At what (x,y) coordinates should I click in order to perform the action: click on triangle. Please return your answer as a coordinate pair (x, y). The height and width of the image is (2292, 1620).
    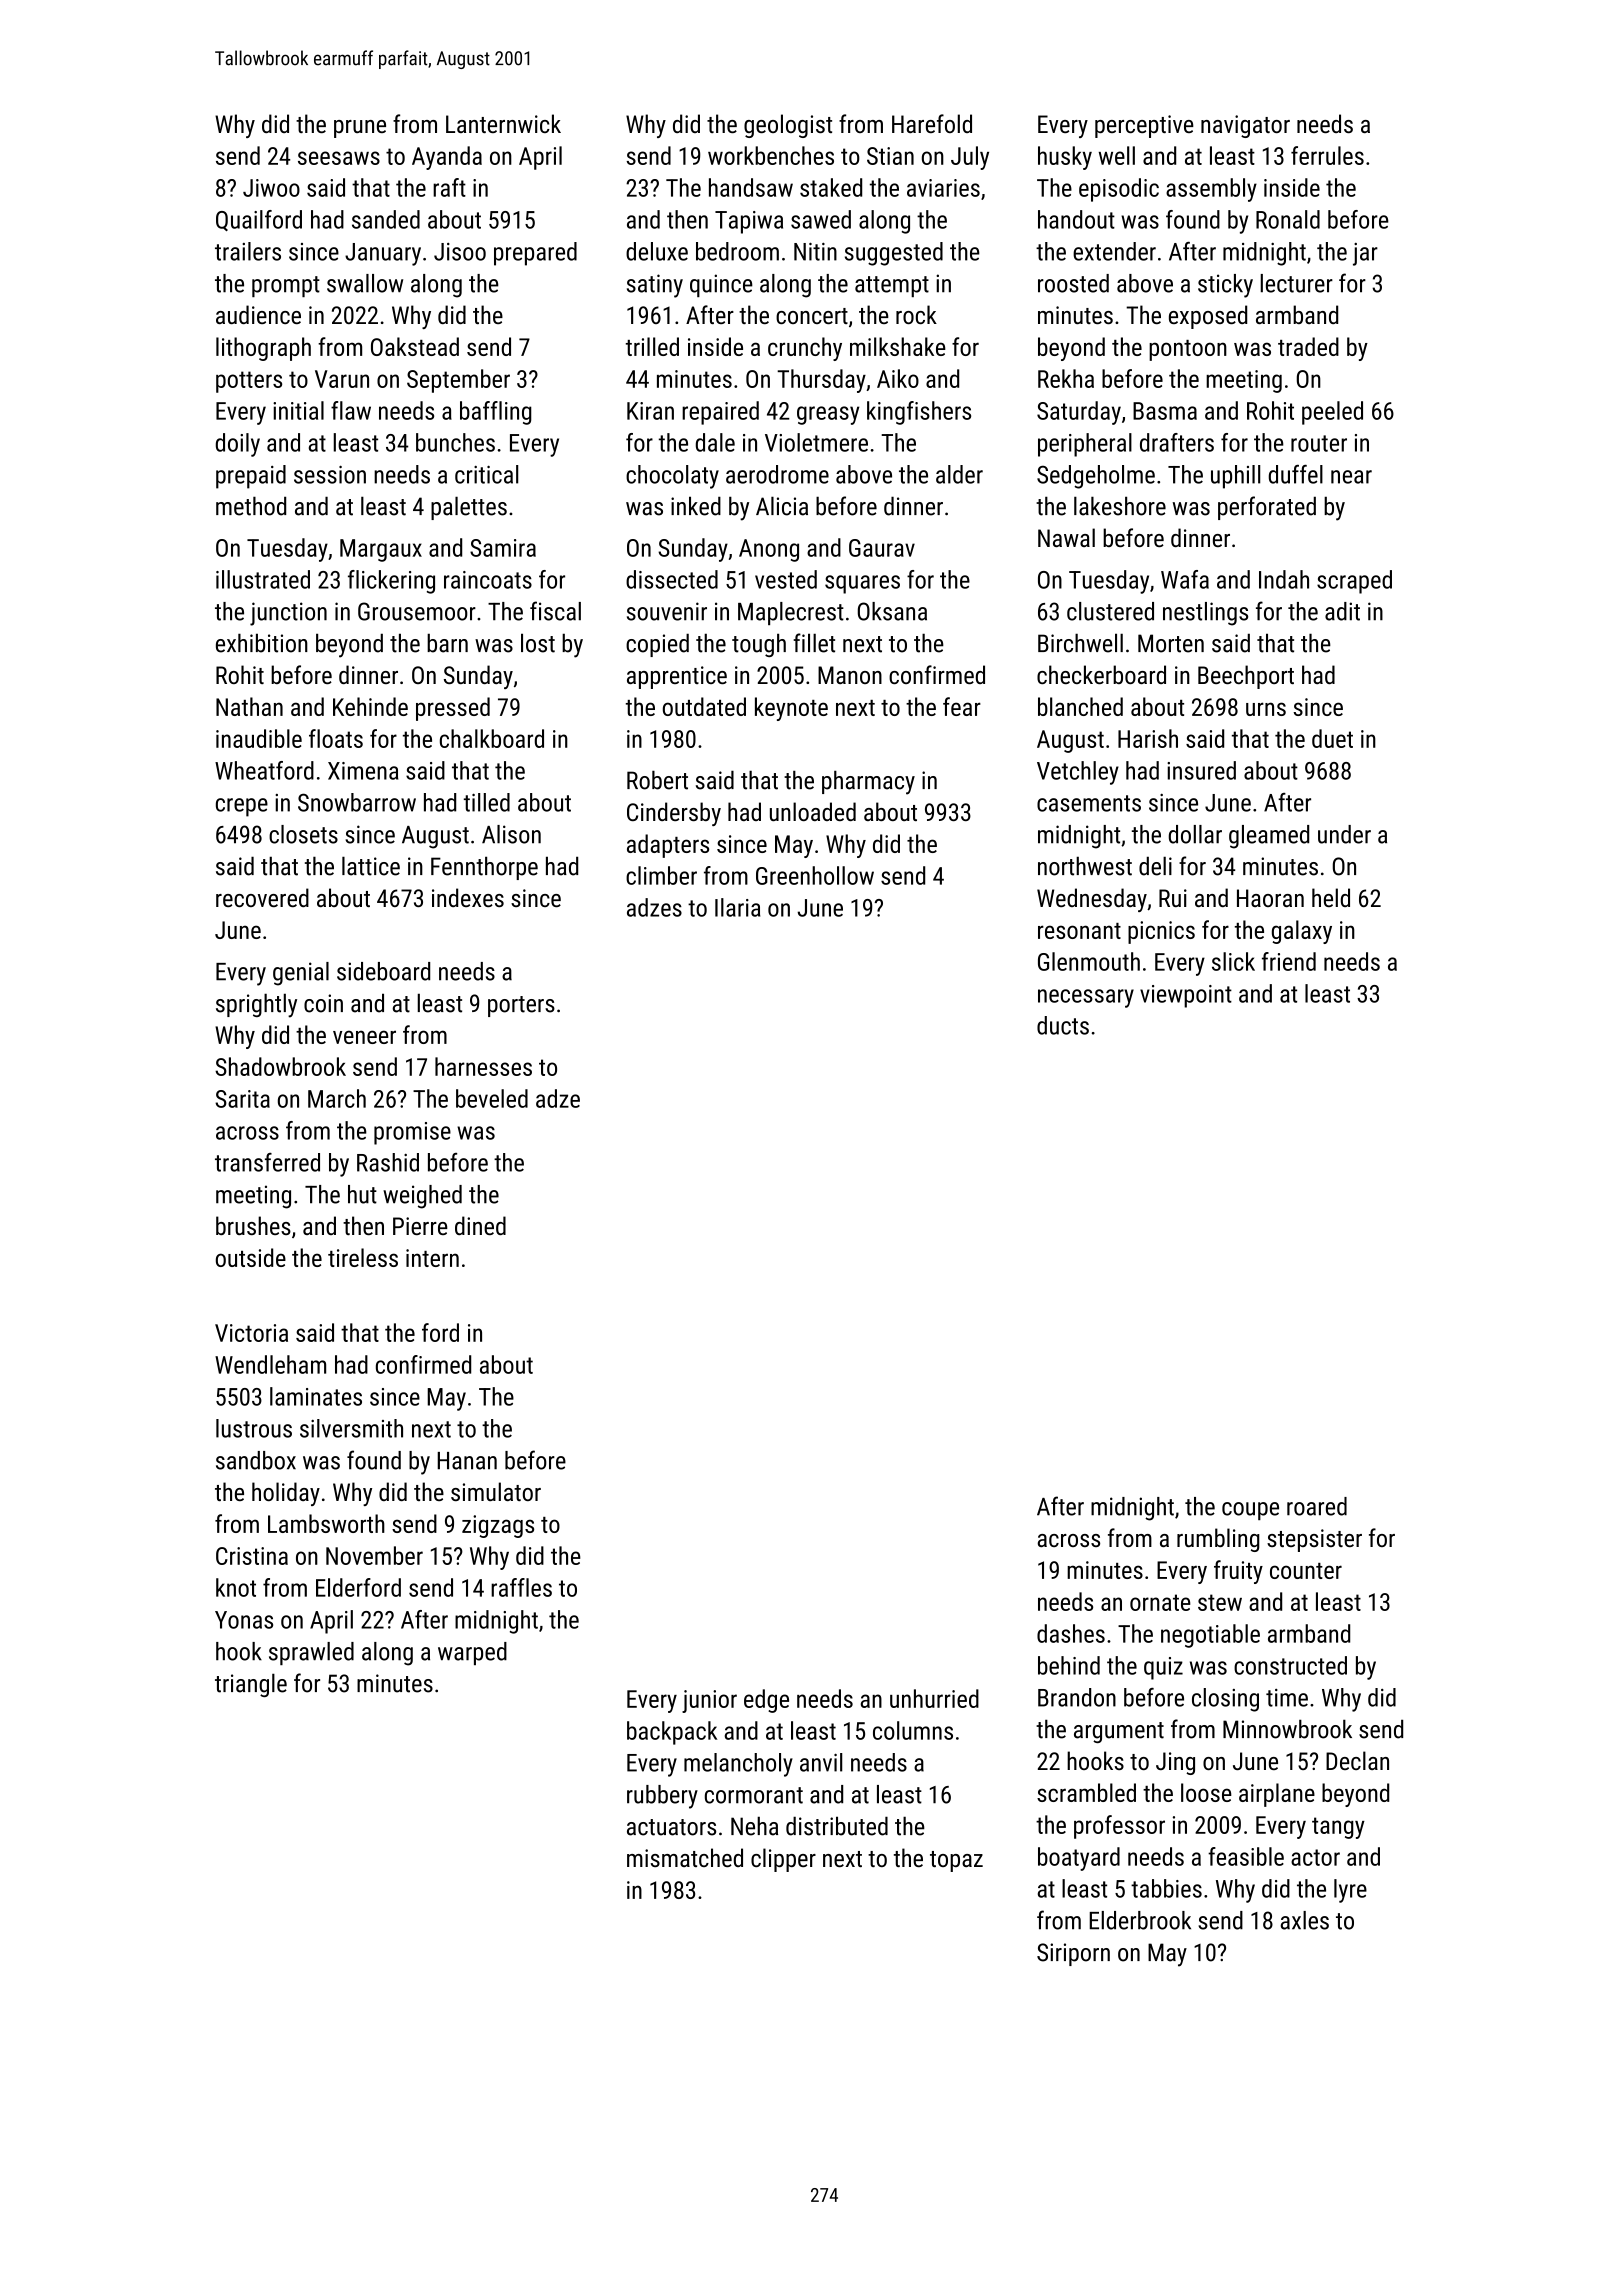
    Looking at the image, I should click on (251, 1685).
